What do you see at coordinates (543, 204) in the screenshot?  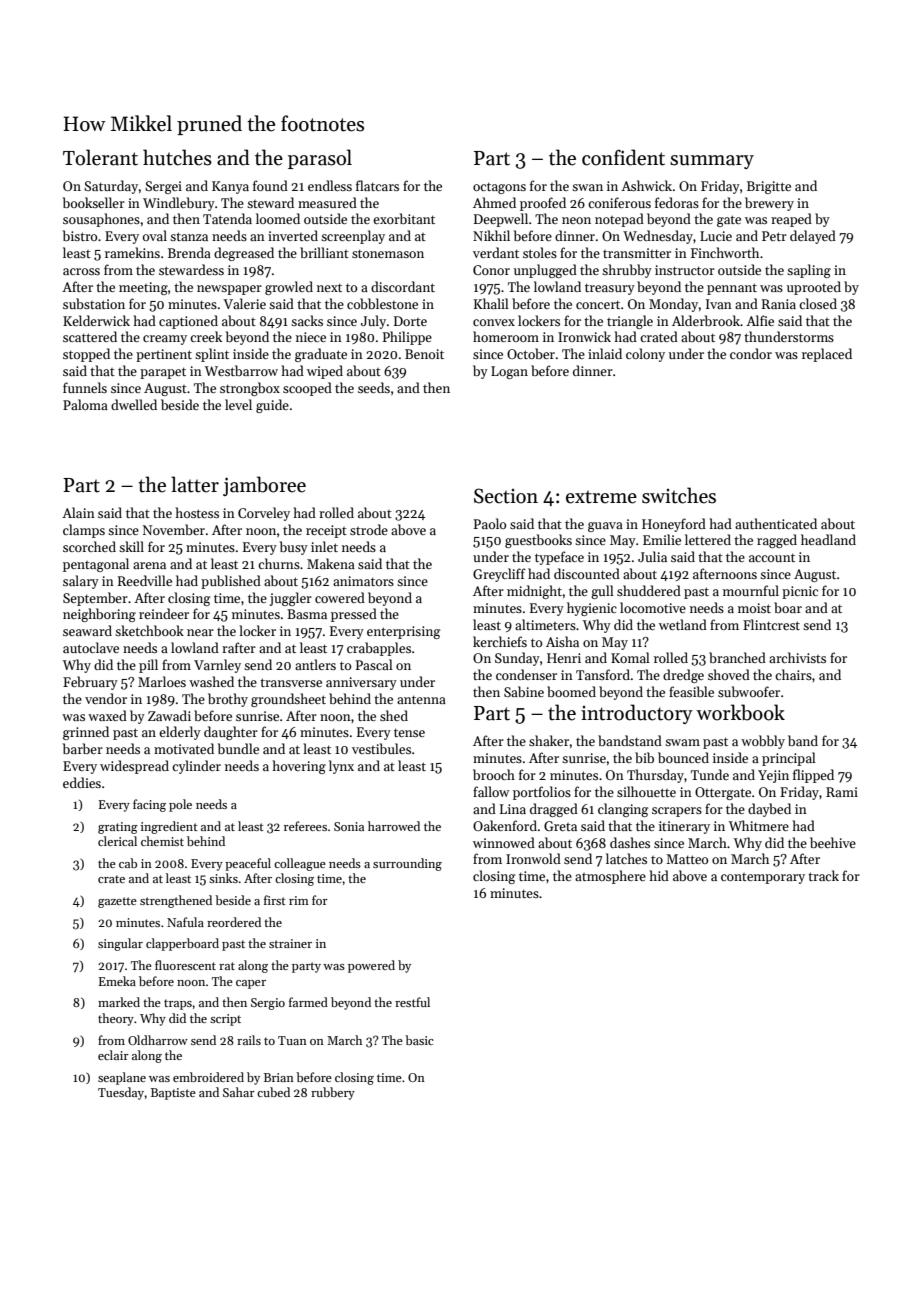 I see `proofed` at bounding box center [543, 204].
